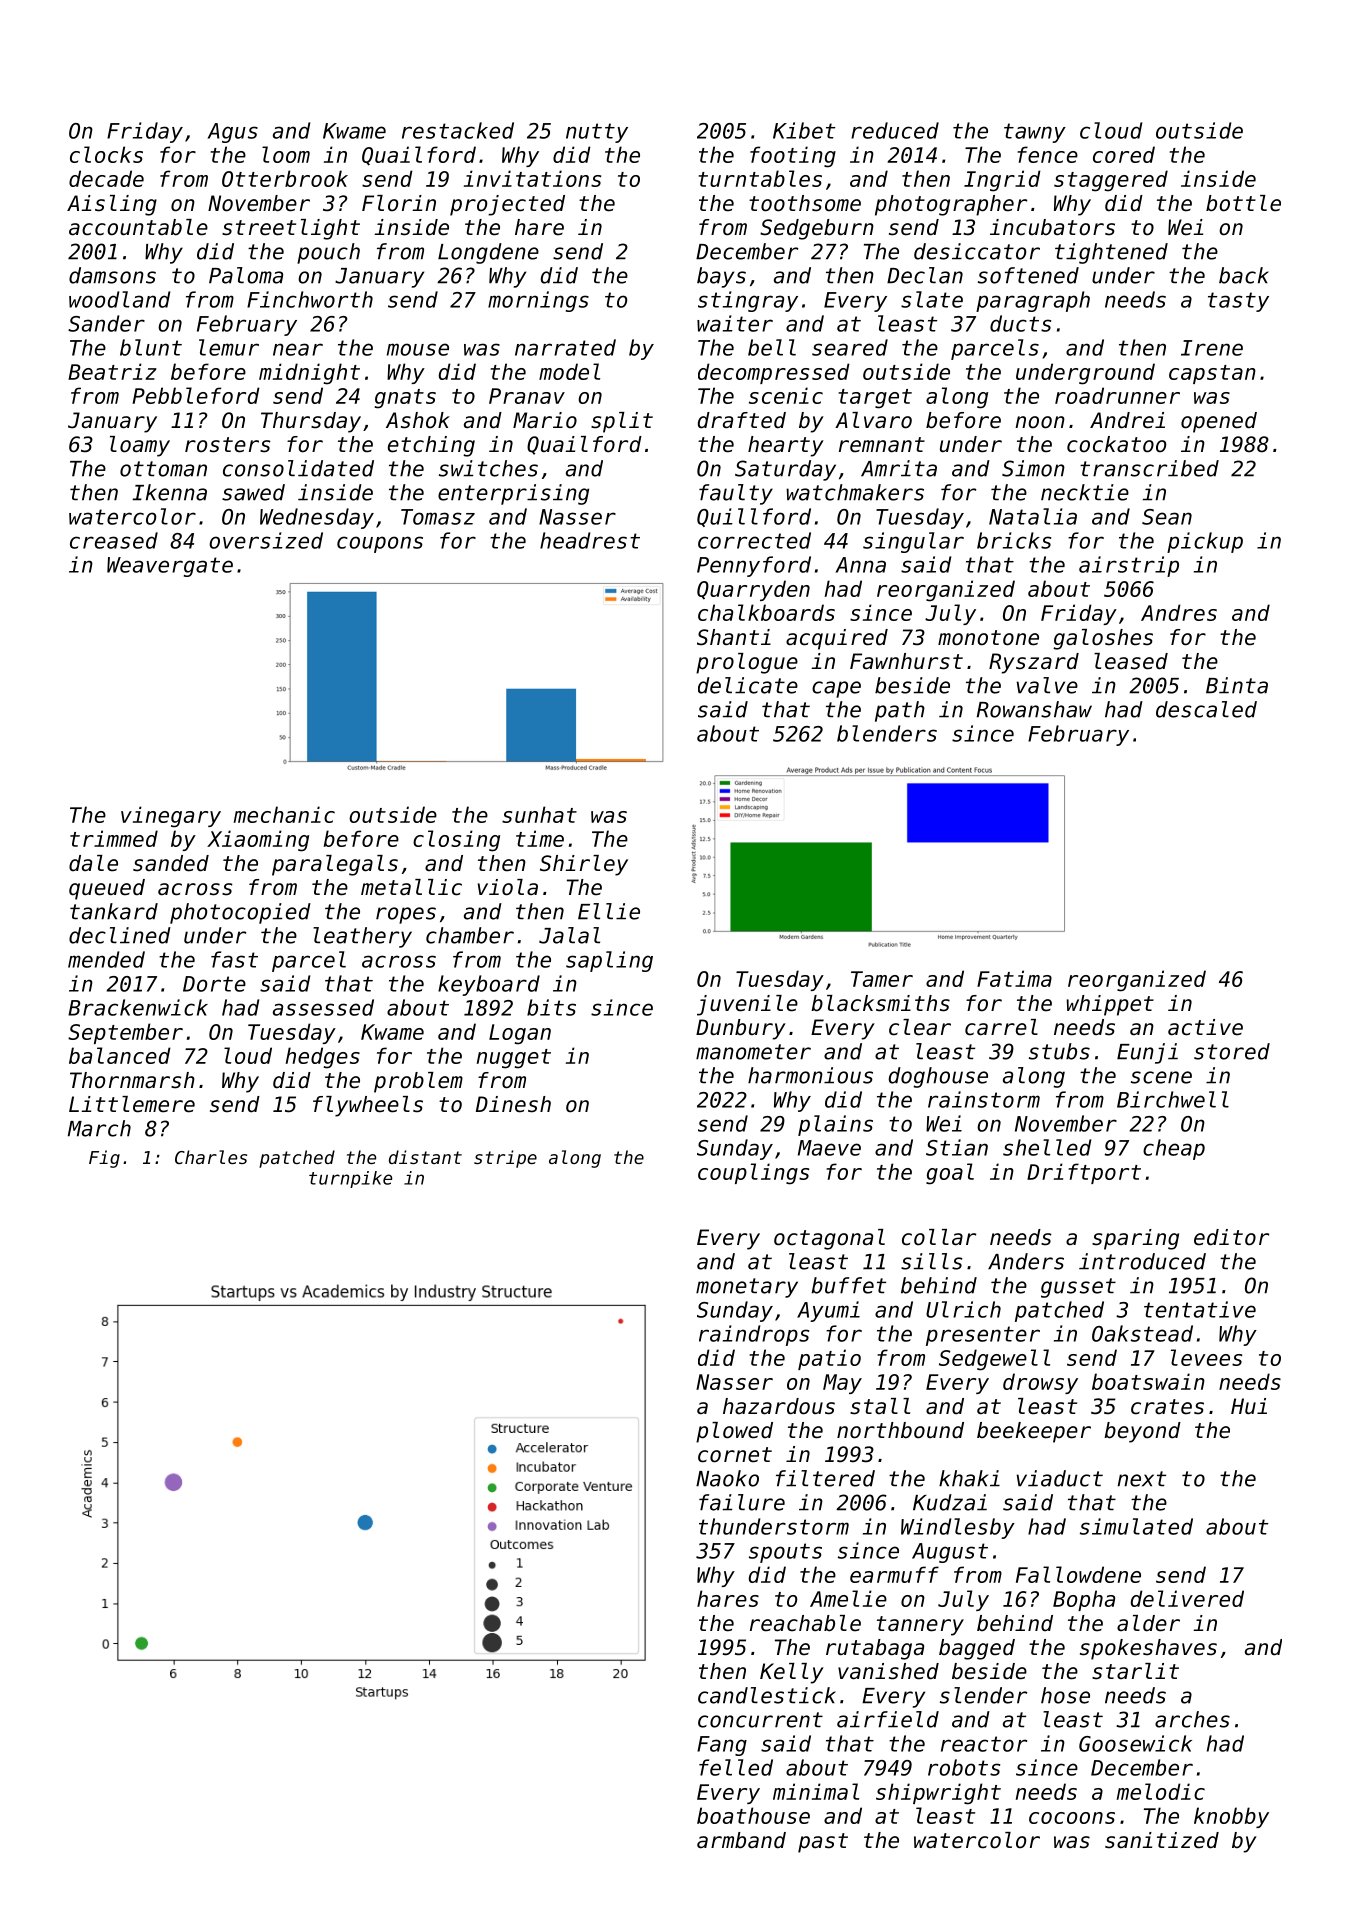  Describe the element at coordinates (741, 1840) in the screenshot. I see `armband` at that location.
